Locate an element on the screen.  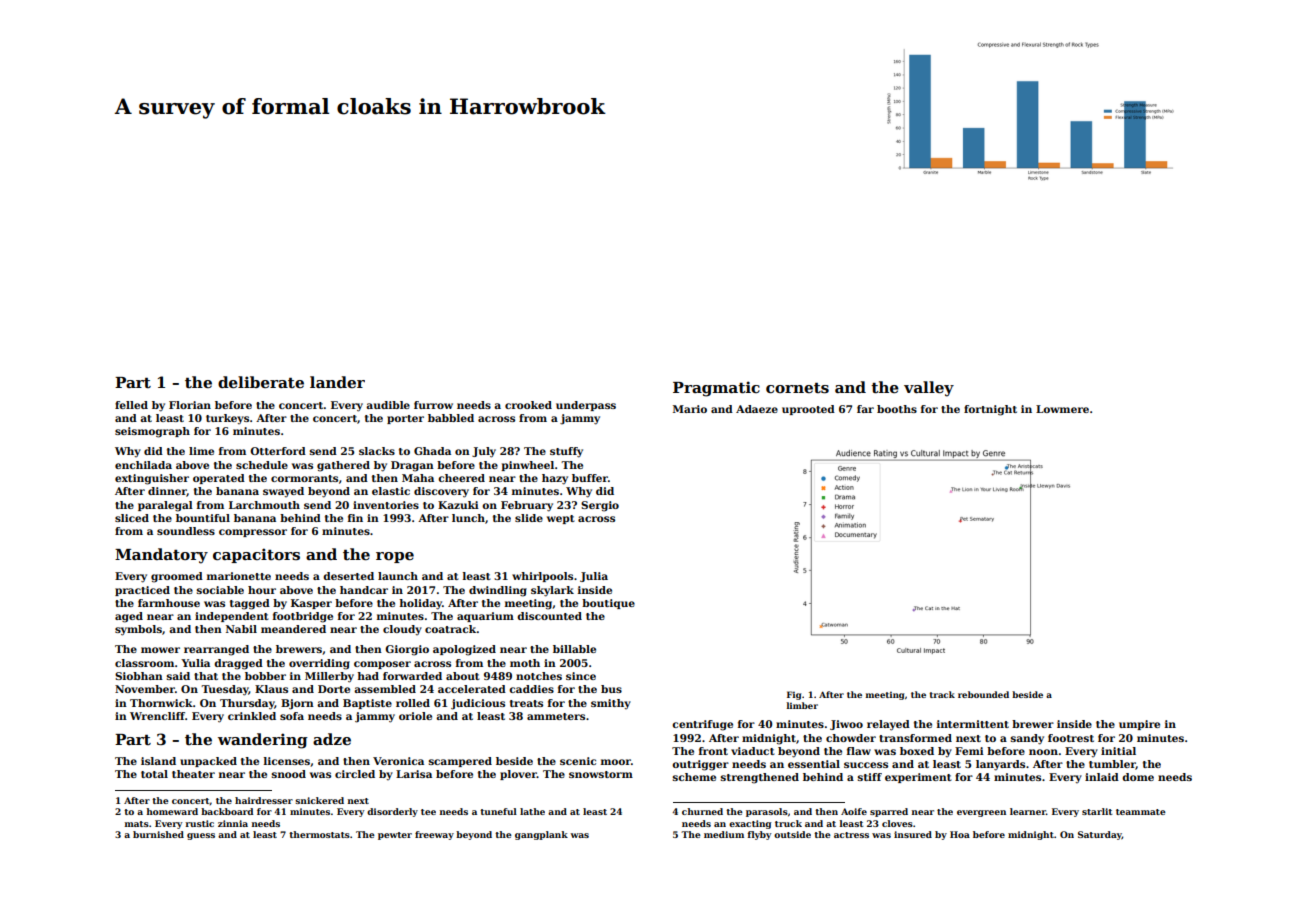
cornets is located at coordinates (797, 388).
